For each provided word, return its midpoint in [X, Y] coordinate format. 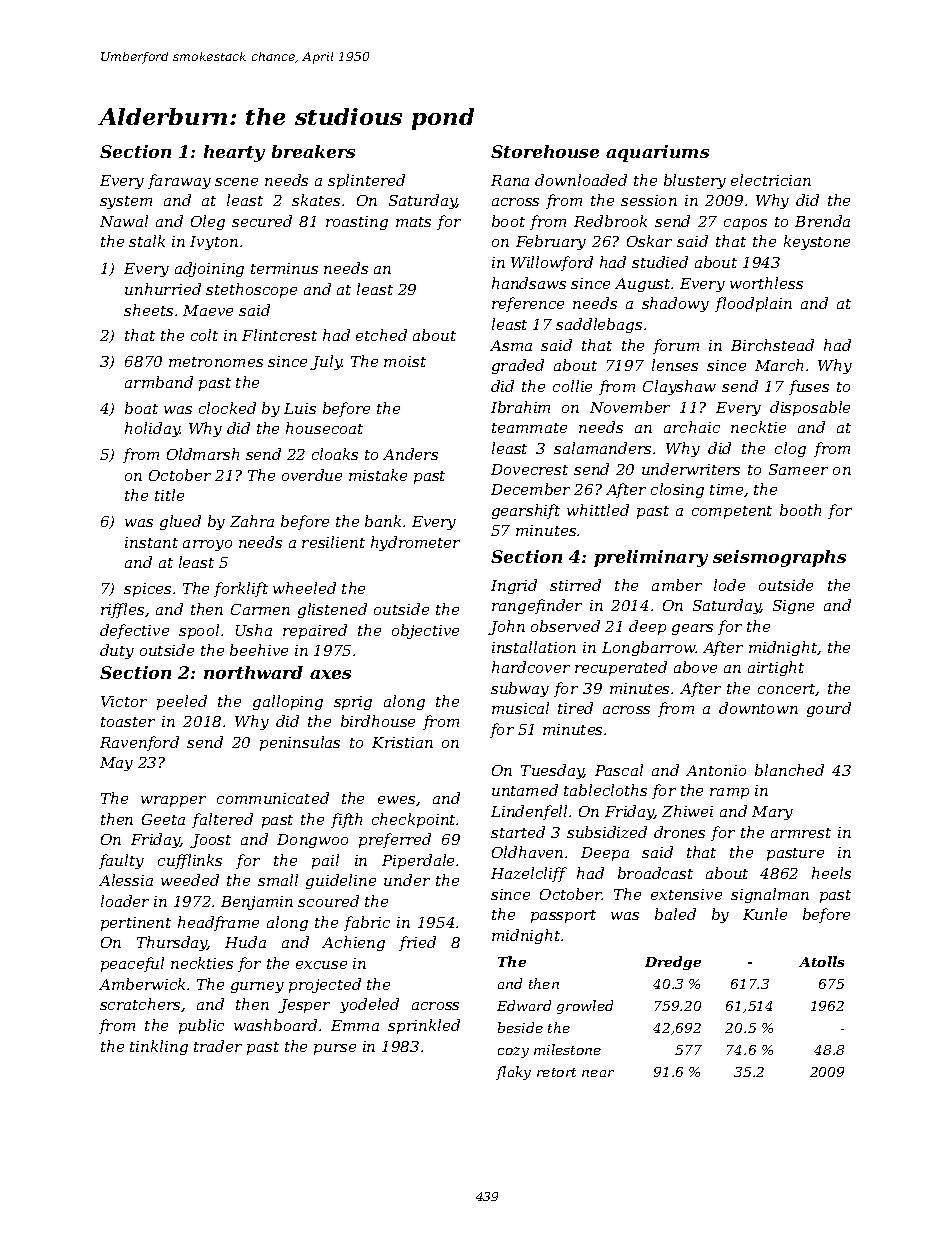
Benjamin [257, 903]
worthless [766, 283]
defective [134, 631]
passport [563, 916]
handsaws [529, 283]
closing [677, 490]
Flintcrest [279, 335]
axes [330, 674]
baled [675, 914]
